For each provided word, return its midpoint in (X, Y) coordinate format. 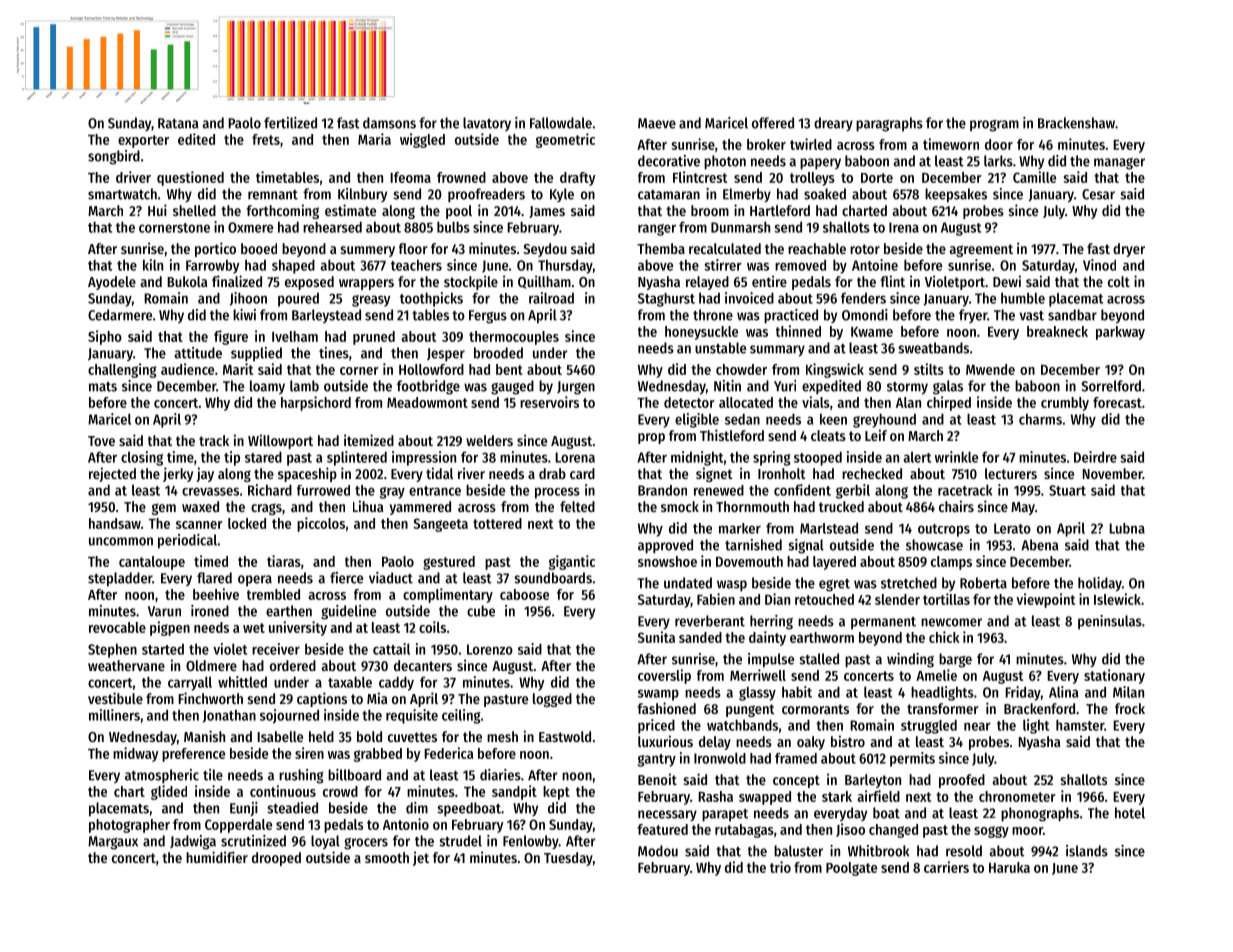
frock (1130, 708)
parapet (725, 815)
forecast (1117, 402)
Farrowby (212, 267)
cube (481, 611)
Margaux (113, 843)
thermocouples (514, 338)
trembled (273, 594)
